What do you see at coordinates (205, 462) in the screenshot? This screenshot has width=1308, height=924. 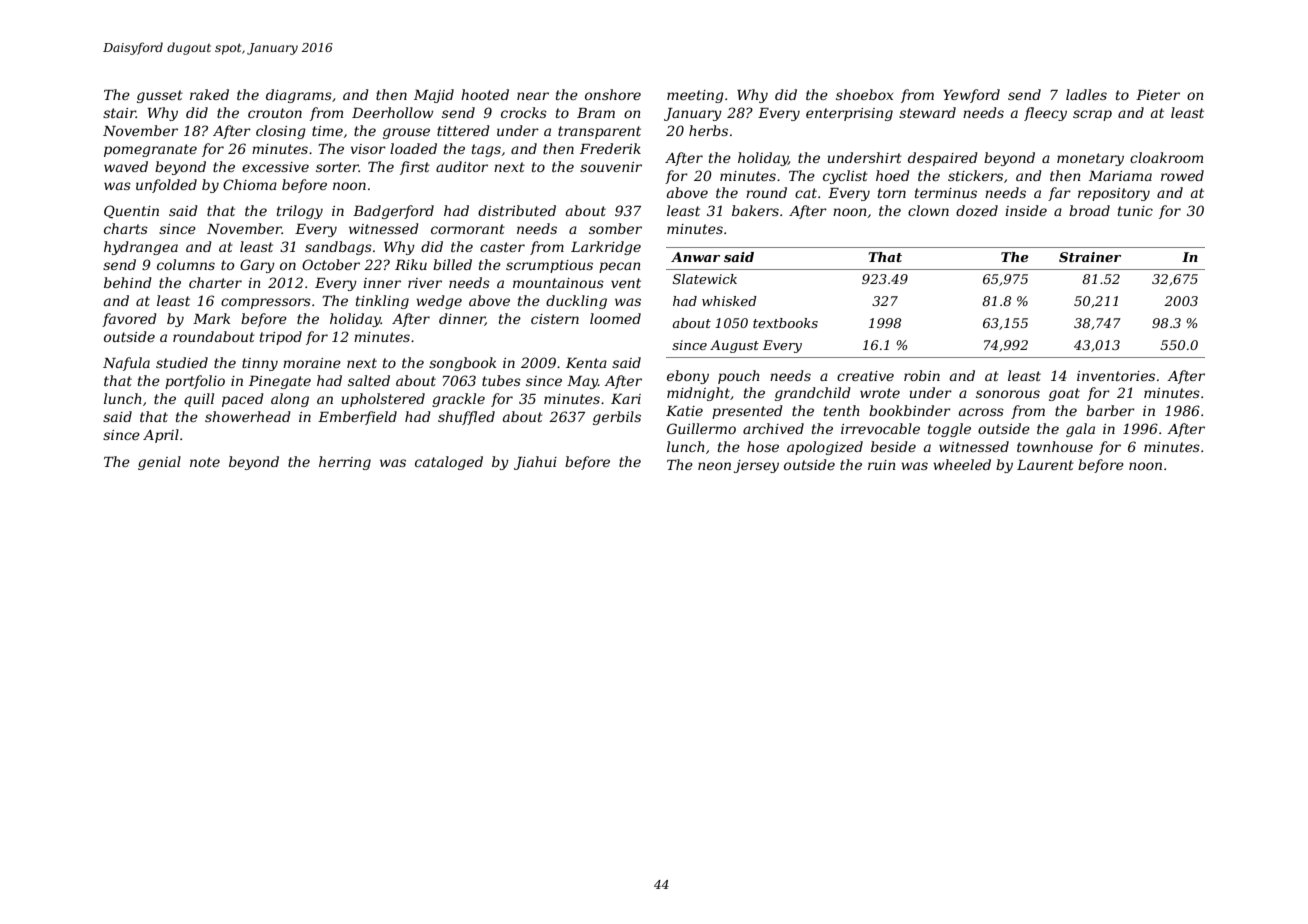 I see `note` at bounding box center [205, 462].
